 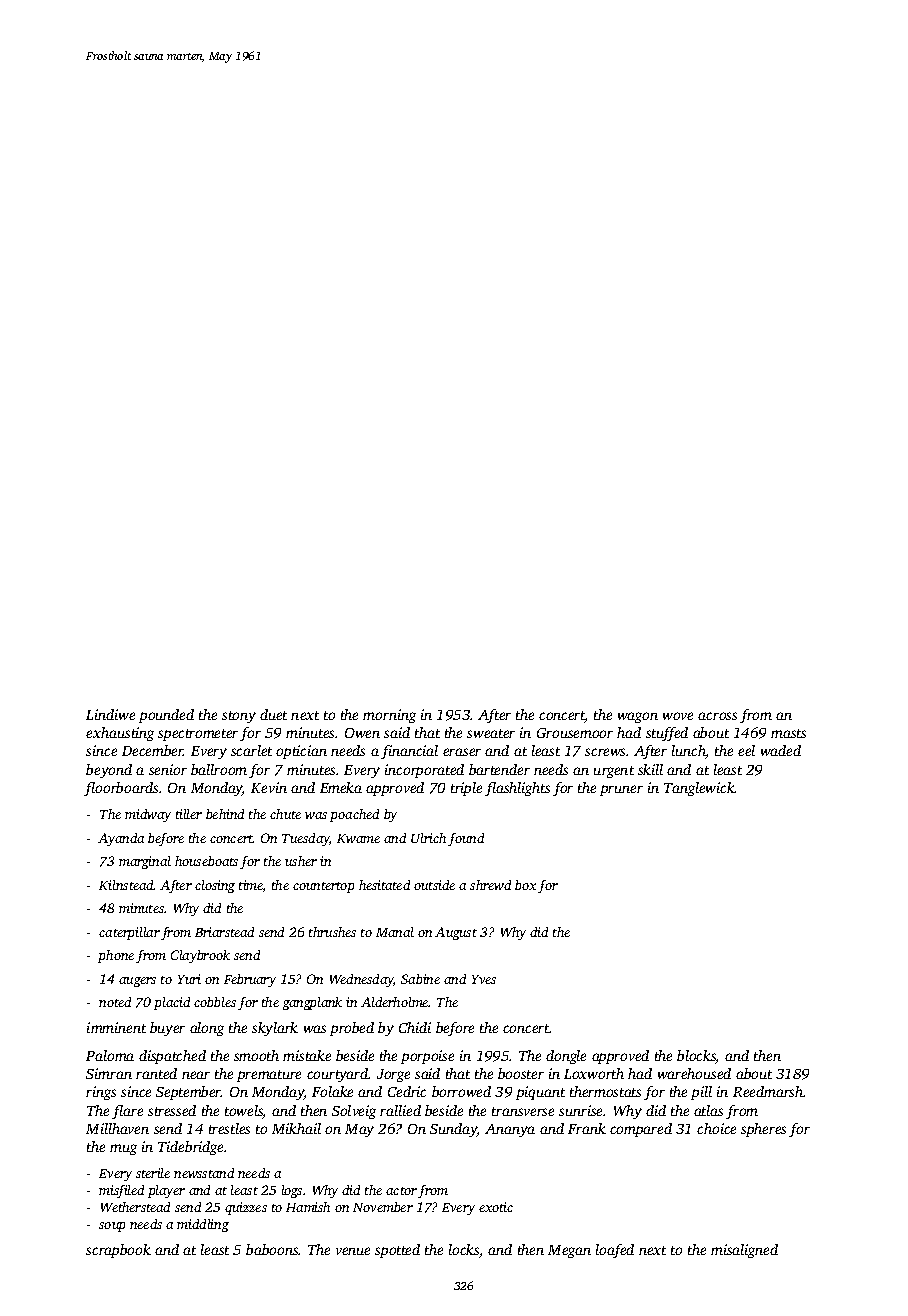 What do you see at coordinates (215, 886) in the screenshot?
I see `closing` at bounding box center [215, 886].
